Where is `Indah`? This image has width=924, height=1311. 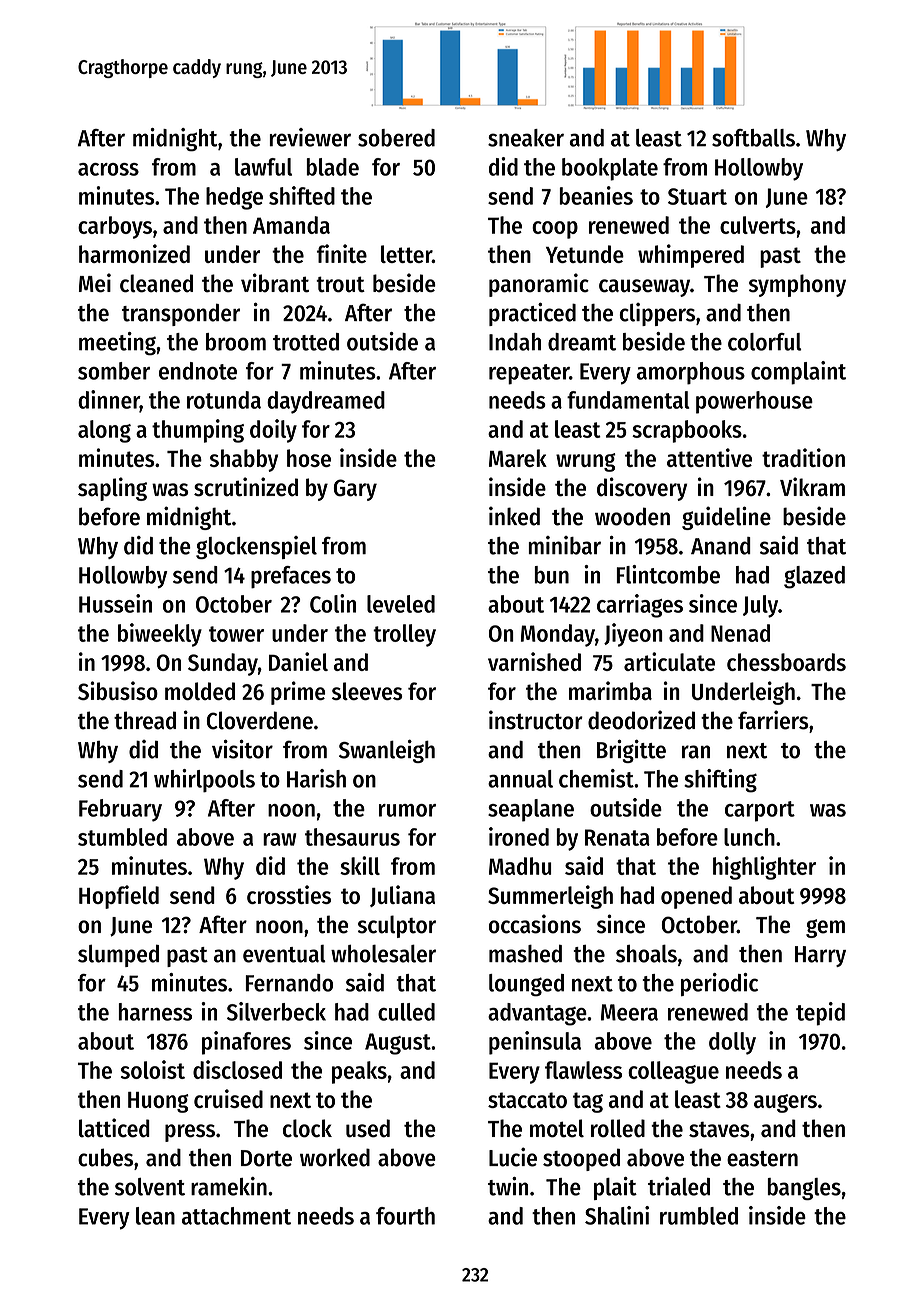
Indah is located at coordinates (515, 342).
